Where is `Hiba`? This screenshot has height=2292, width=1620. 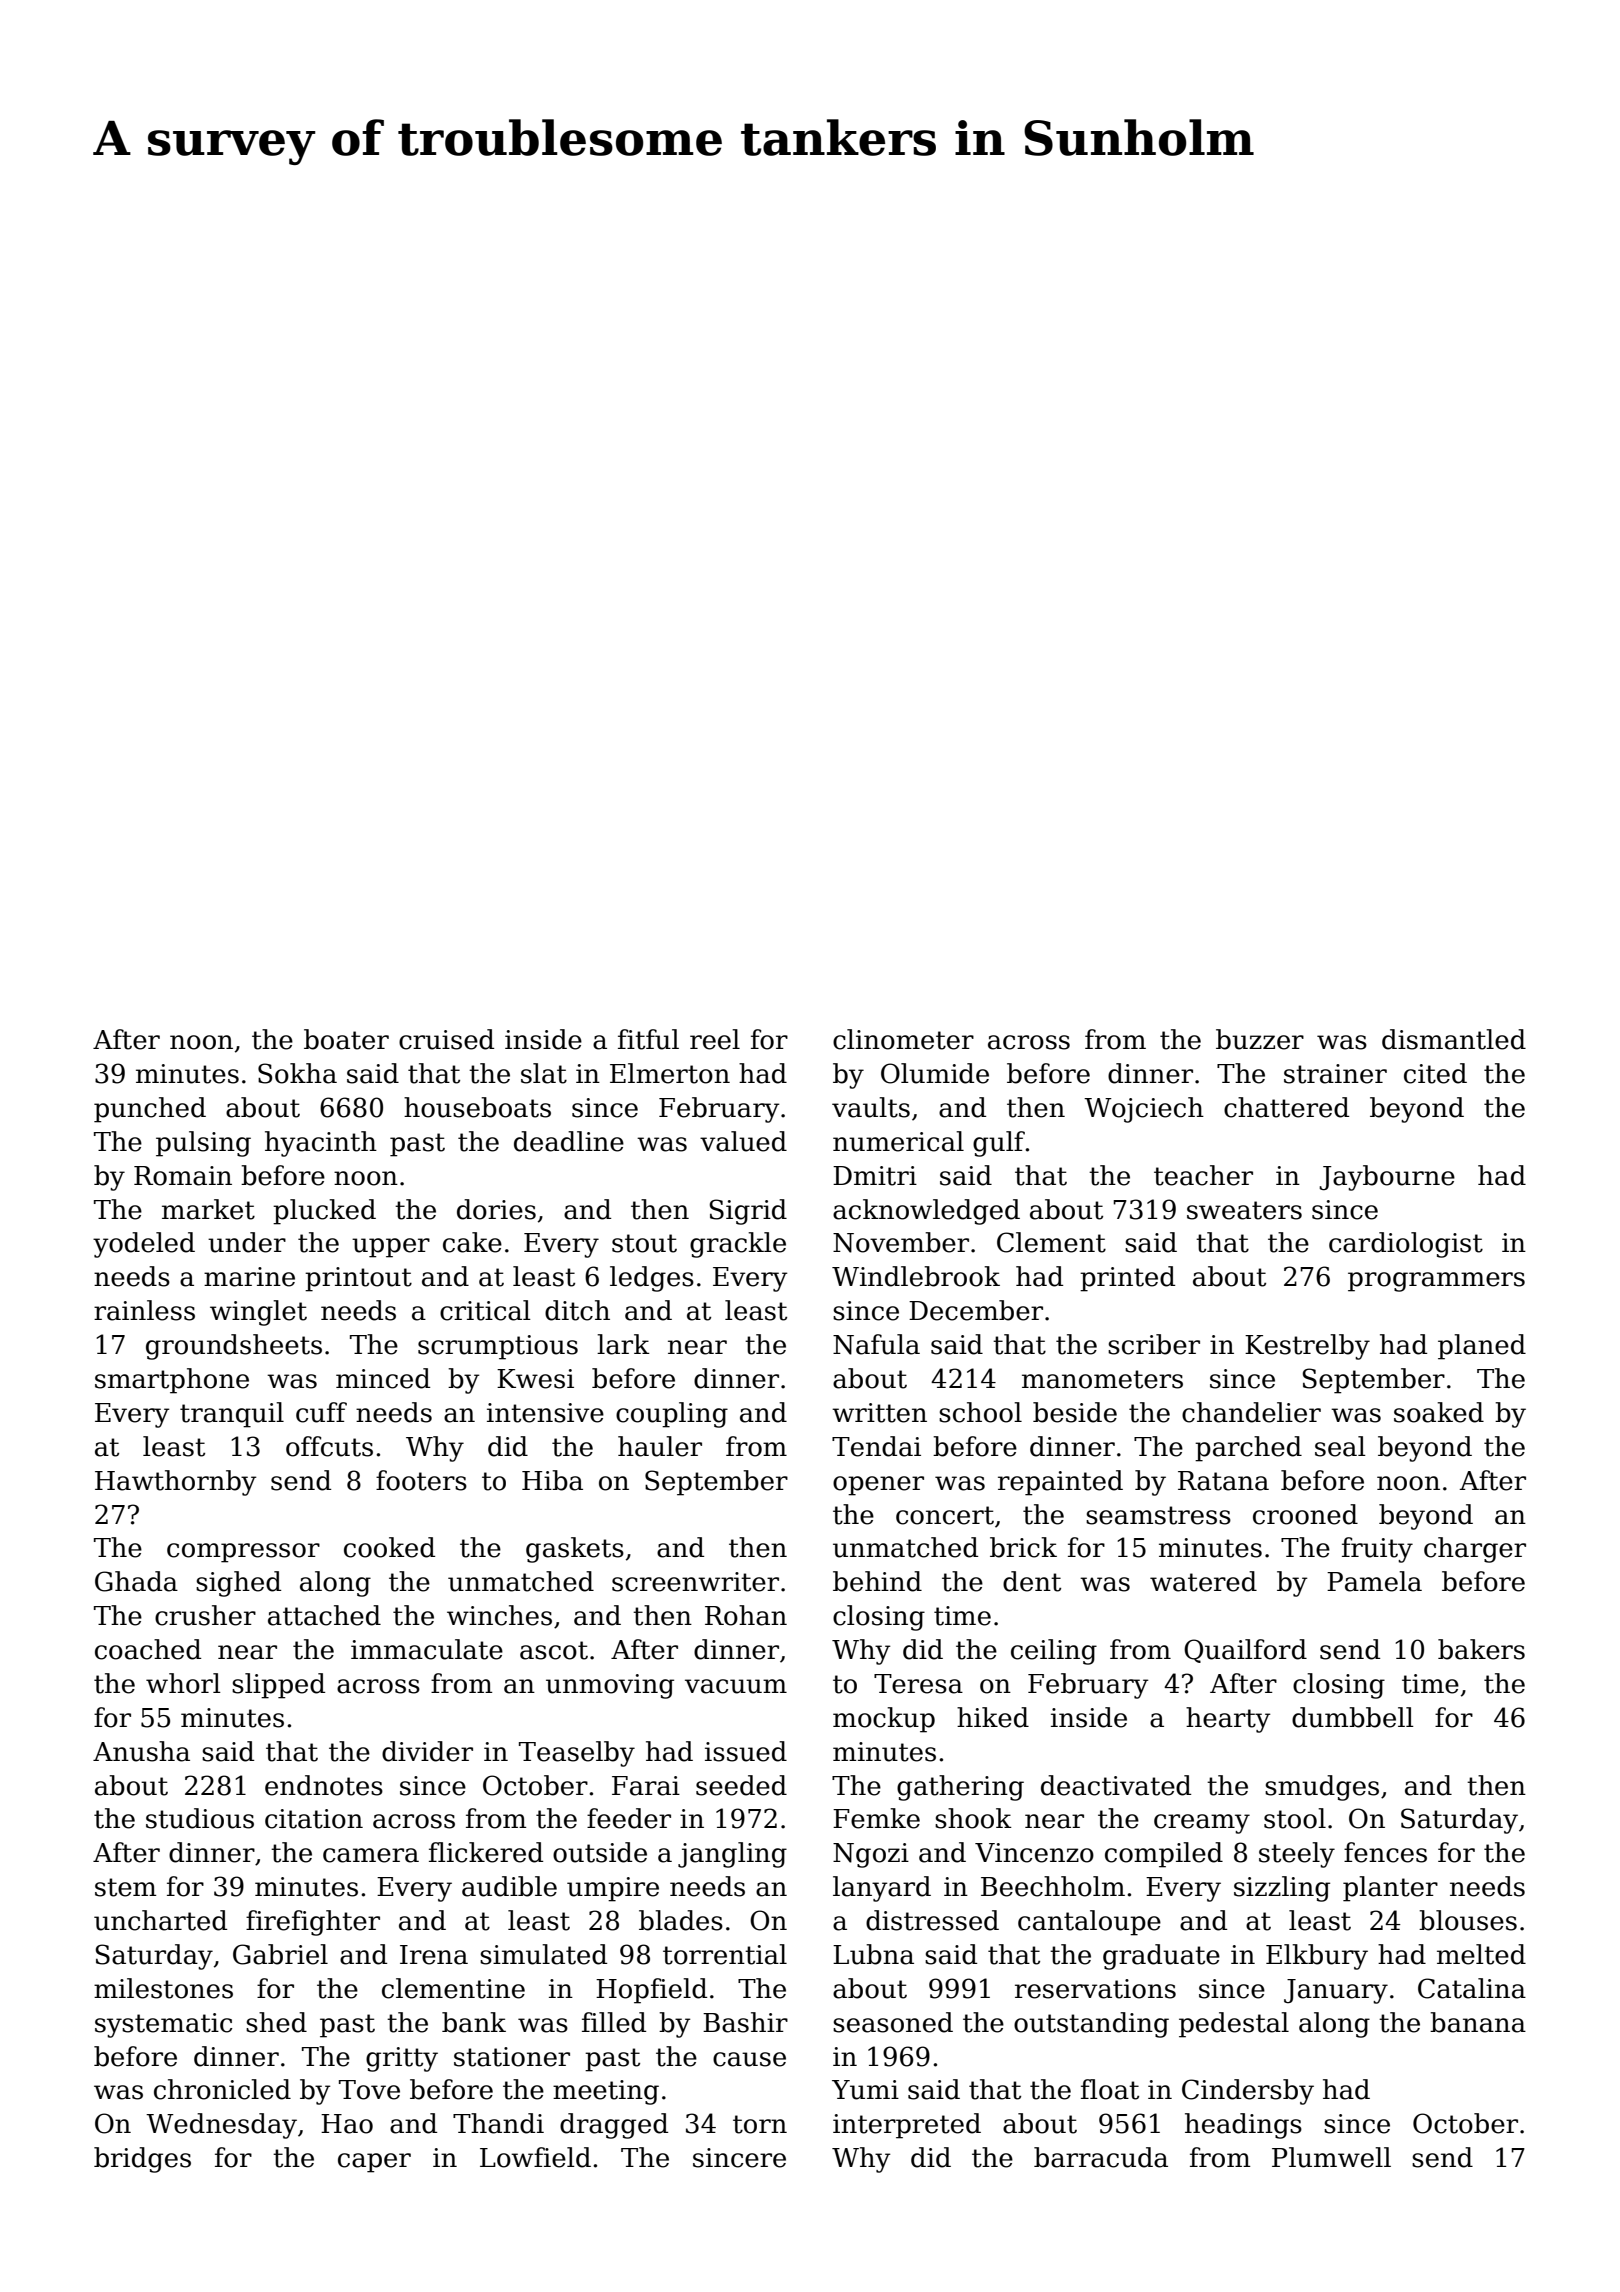 Hiba is located at coordinates (552, 1480).
